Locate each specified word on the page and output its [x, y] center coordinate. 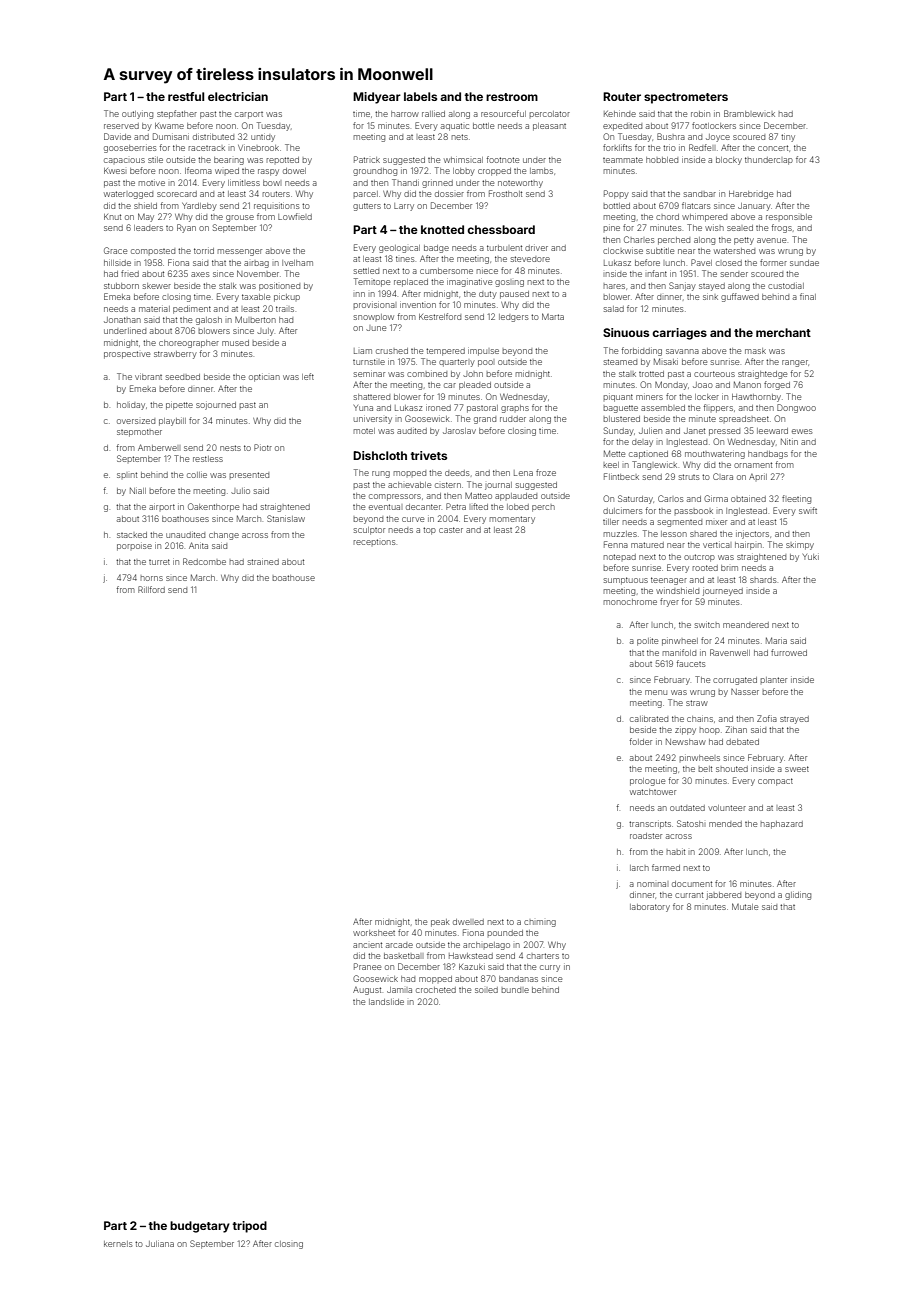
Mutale [745, 906]
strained [263, 562]
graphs [515, 409]
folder [640, 741]
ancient [367, 945]
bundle [515, 990]
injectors [752, 535]
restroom [512, 97]
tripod [249, 1227]
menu [656, 692]
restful [186, 96]
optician [264, 378]
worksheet [374, 933]
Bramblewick [749, 113]
